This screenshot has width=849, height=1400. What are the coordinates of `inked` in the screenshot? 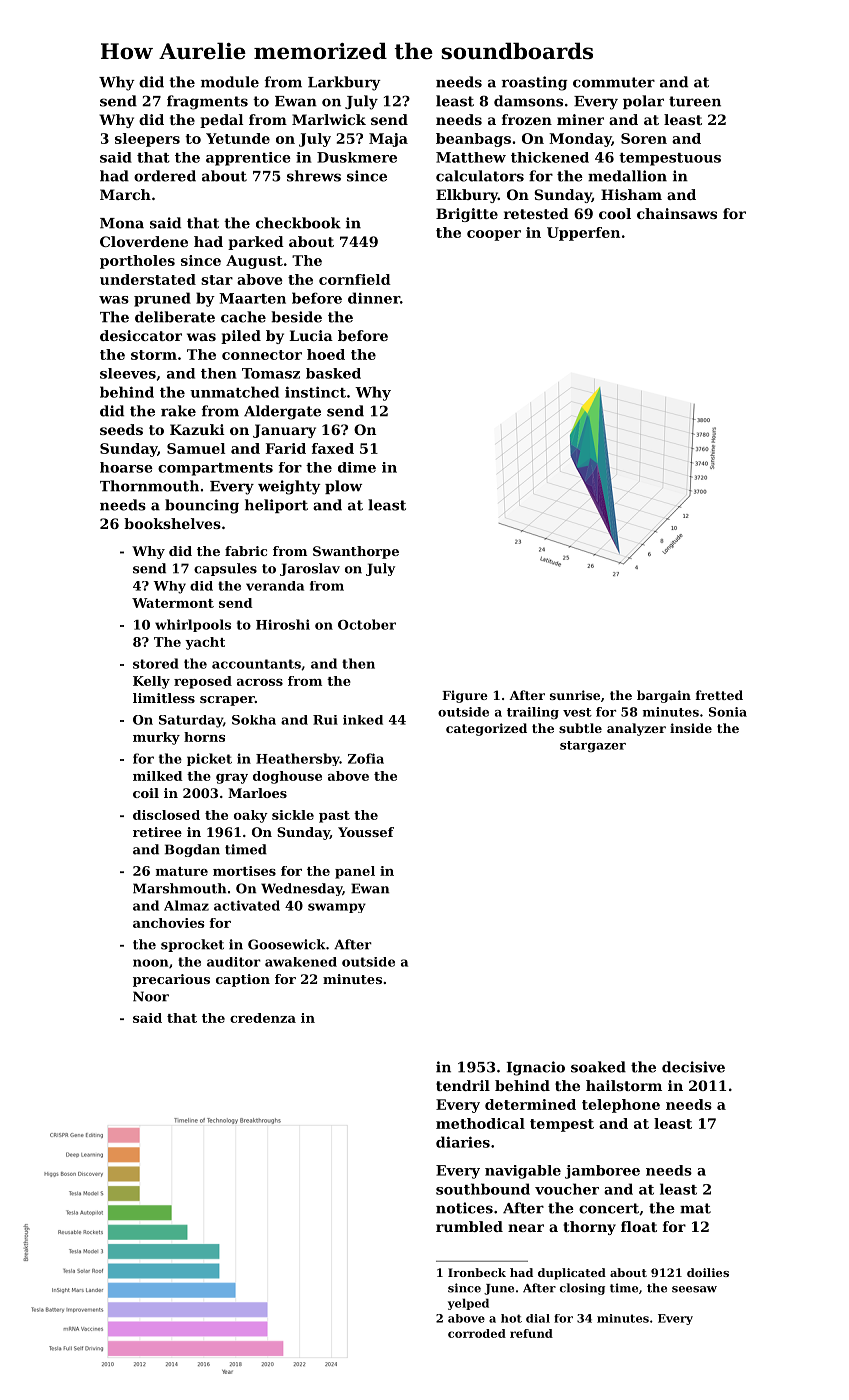 It's located at (363, 720).
